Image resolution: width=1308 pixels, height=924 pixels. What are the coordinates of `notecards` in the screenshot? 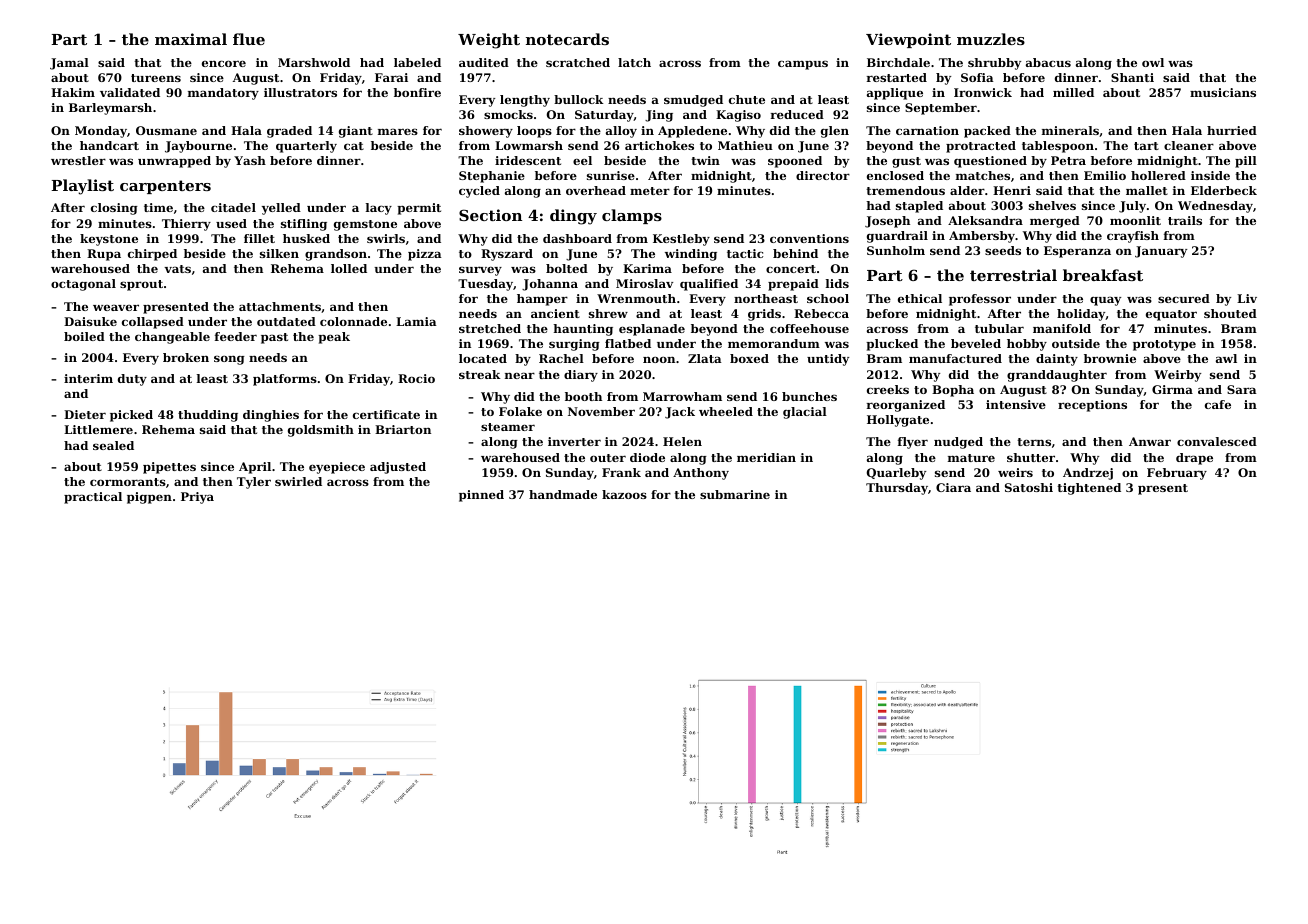 It's located at (567, 39).
